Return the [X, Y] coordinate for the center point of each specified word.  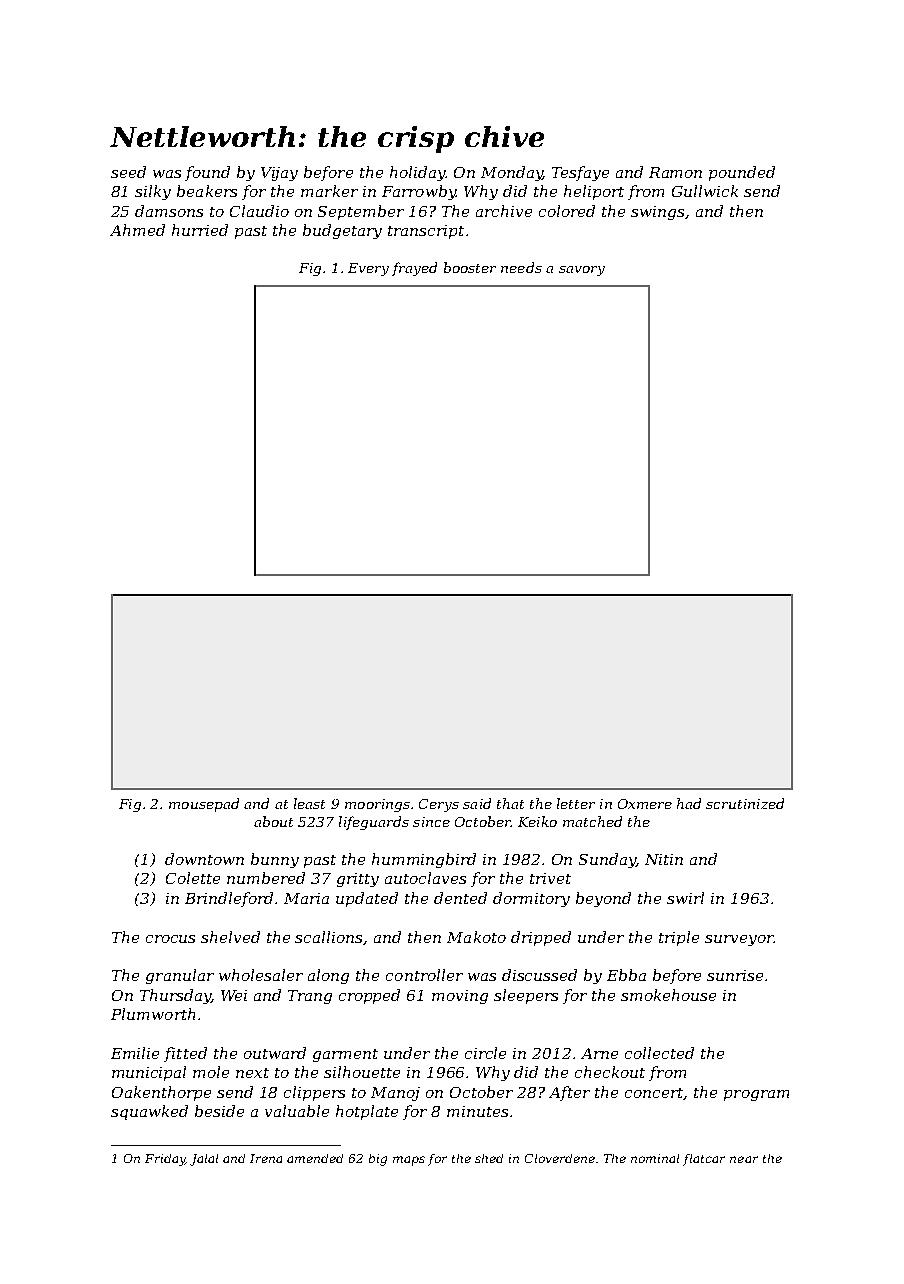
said [477, 803]
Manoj [395, 1094]
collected [659, 1053]
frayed [414, 269]
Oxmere [645, 804]
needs [521, 267]
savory [582, 271]
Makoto [476, 937]
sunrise [735, 975]
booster [470, 267]
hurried [200, 230]
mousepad [204, 805]
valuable [297, 1111]
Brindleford [229, 899]
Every [368, 269]
